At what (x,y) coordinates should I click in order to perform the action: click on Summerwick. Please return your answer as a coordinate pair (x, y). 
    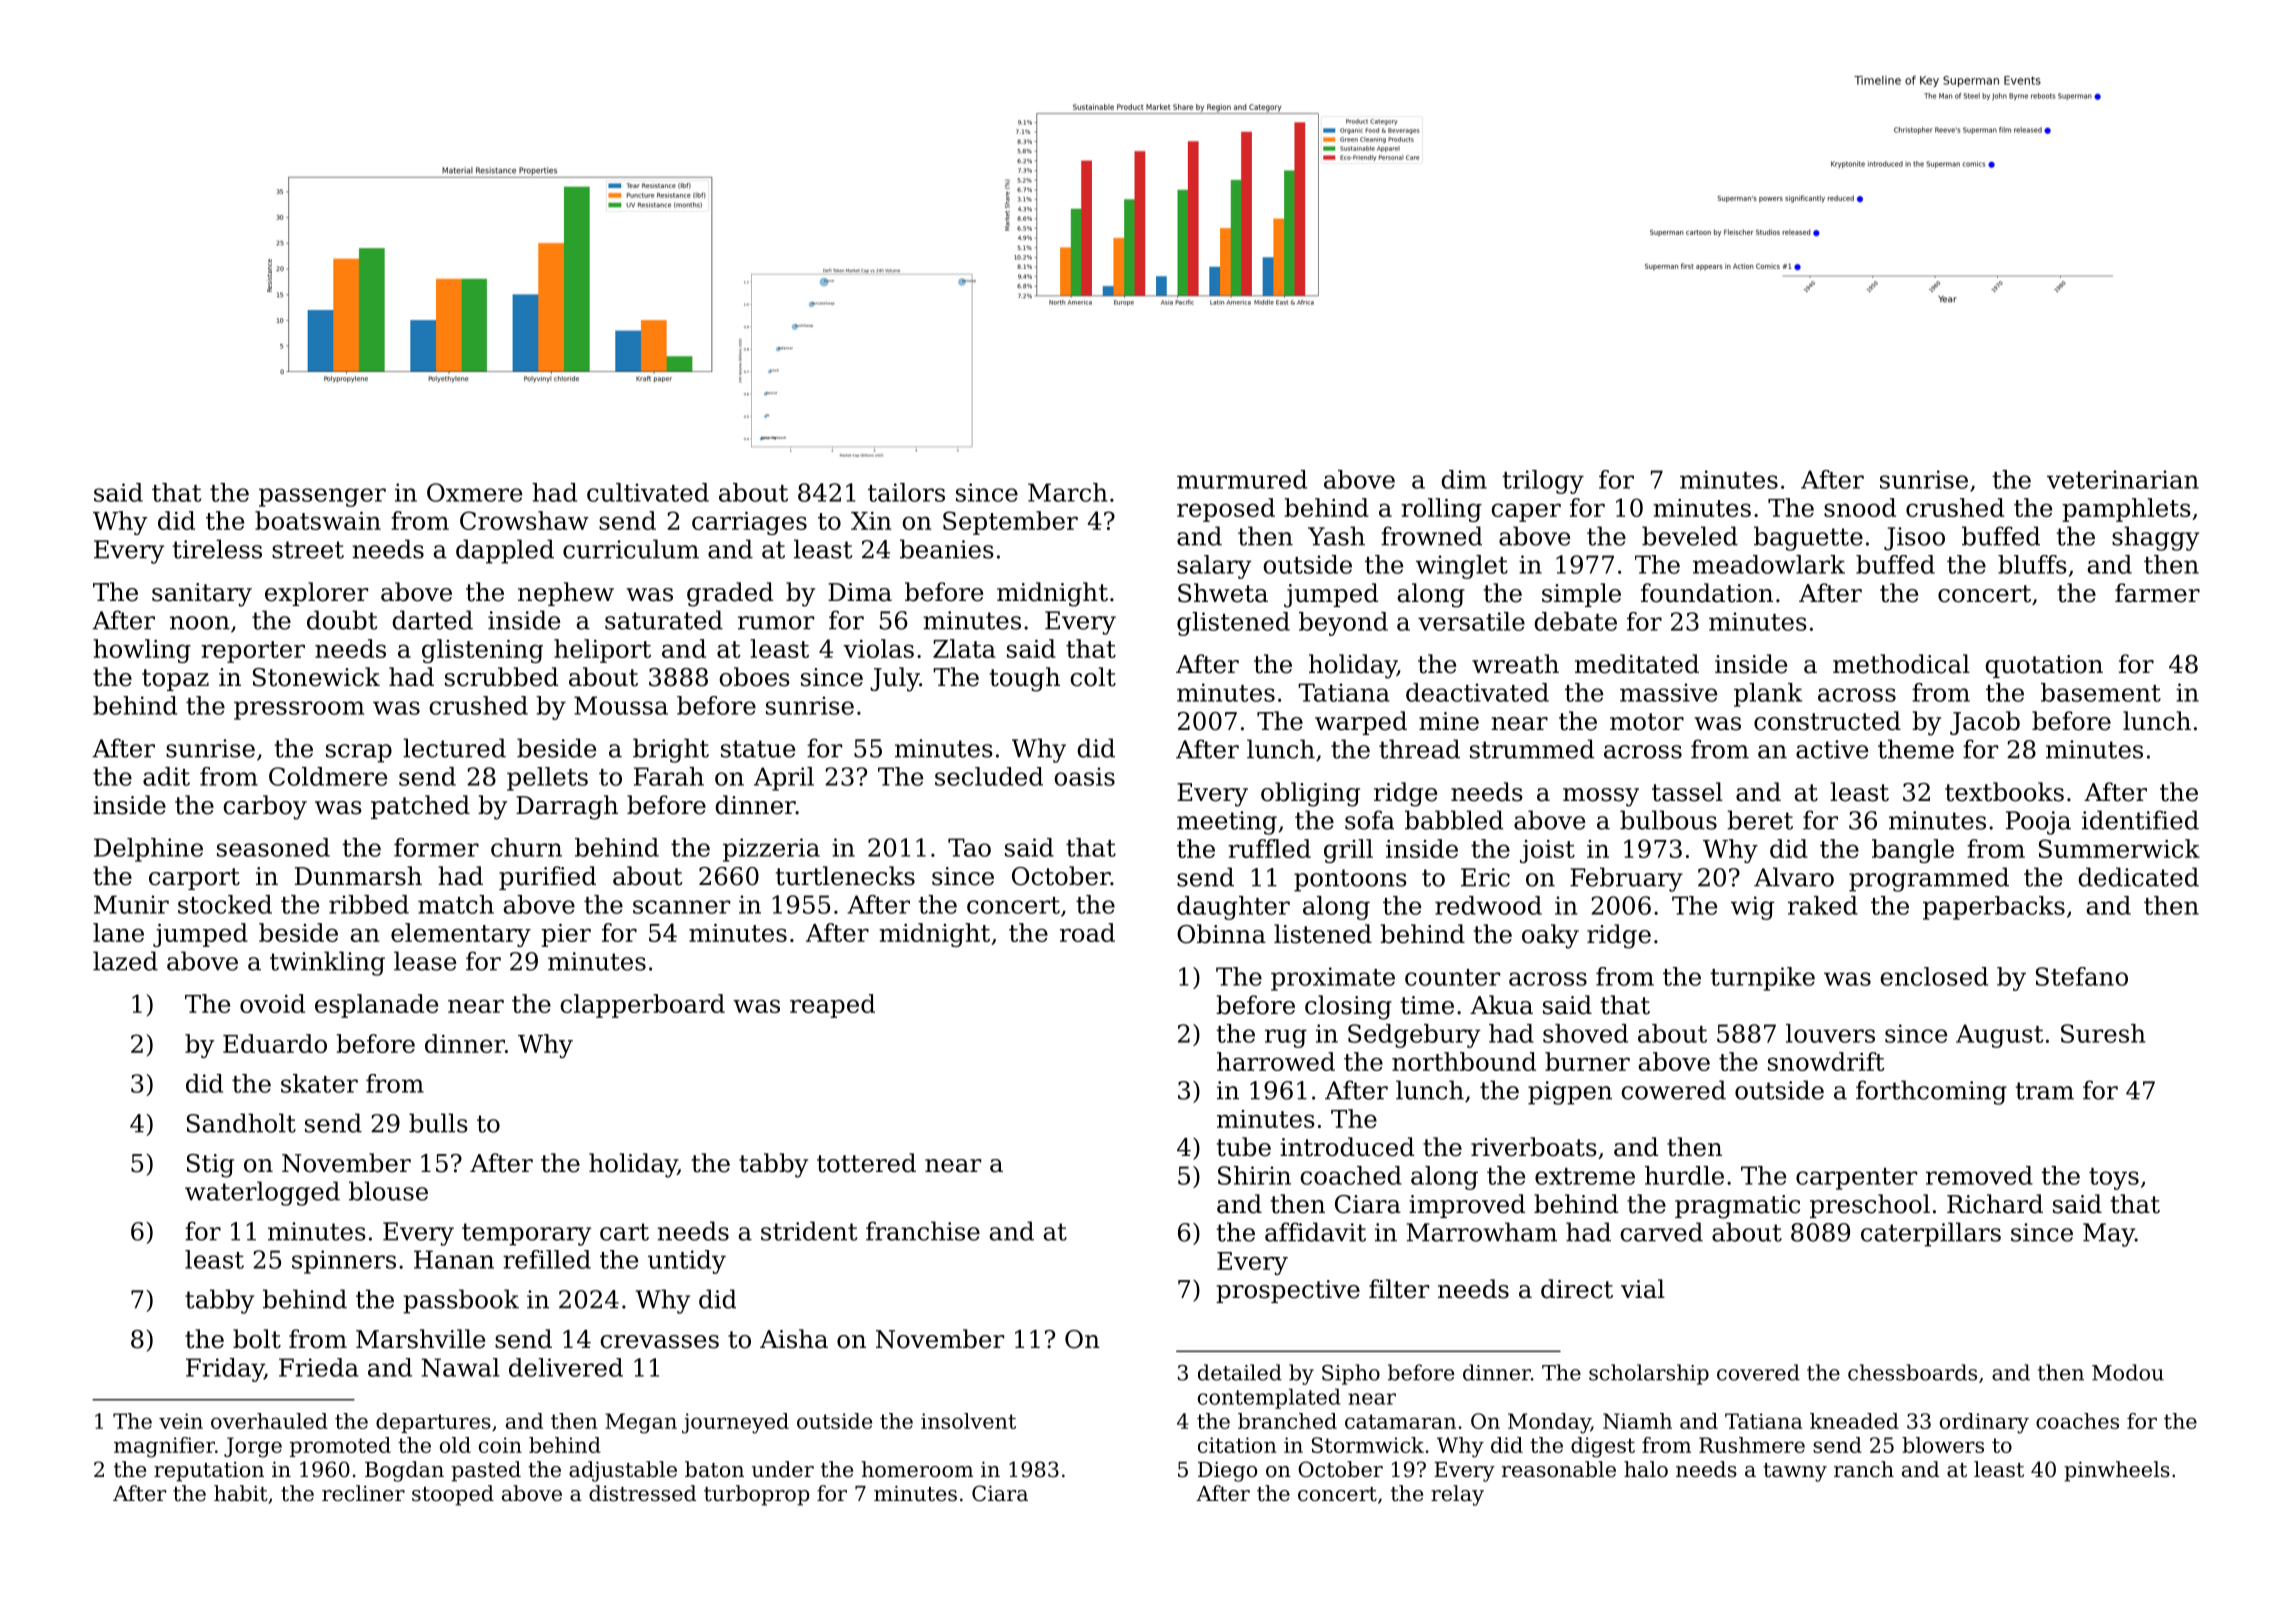
    Looking at the image, I should click on (2119, 848).
